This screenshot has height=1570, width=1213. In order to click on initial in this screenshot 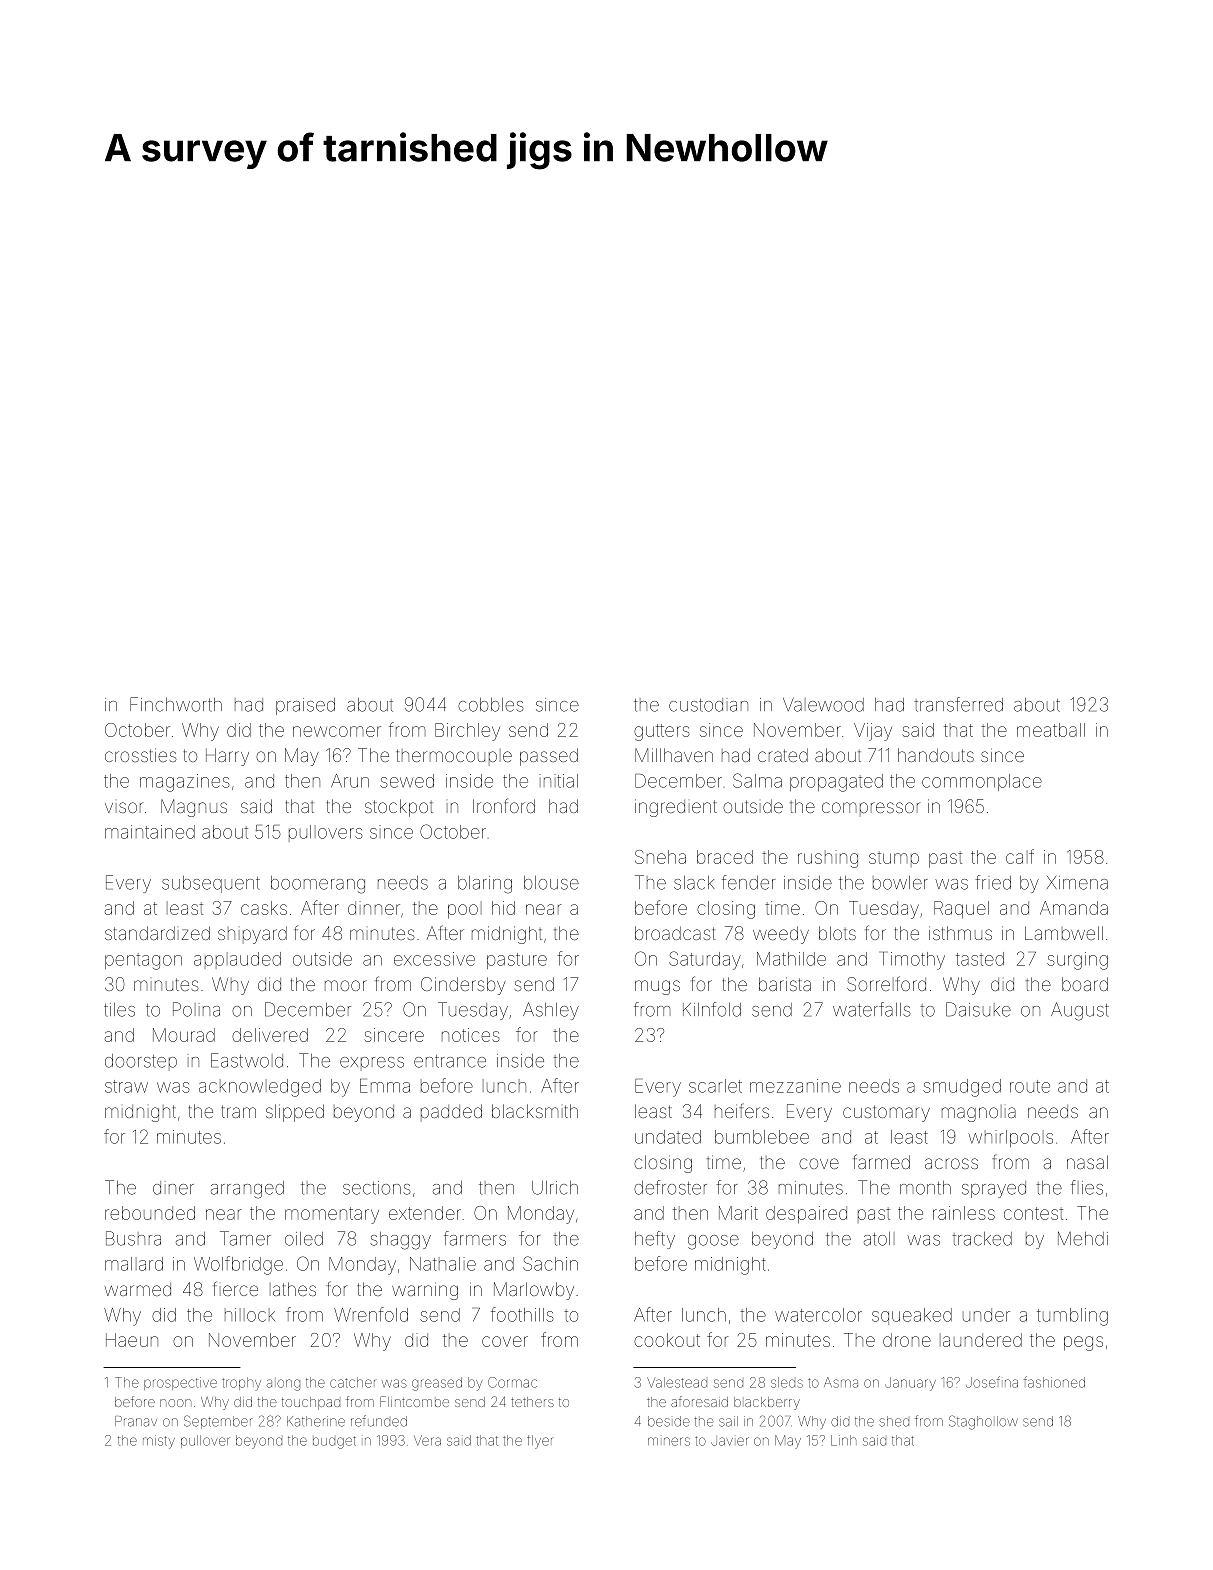, I will do `click(558, 781)`.
